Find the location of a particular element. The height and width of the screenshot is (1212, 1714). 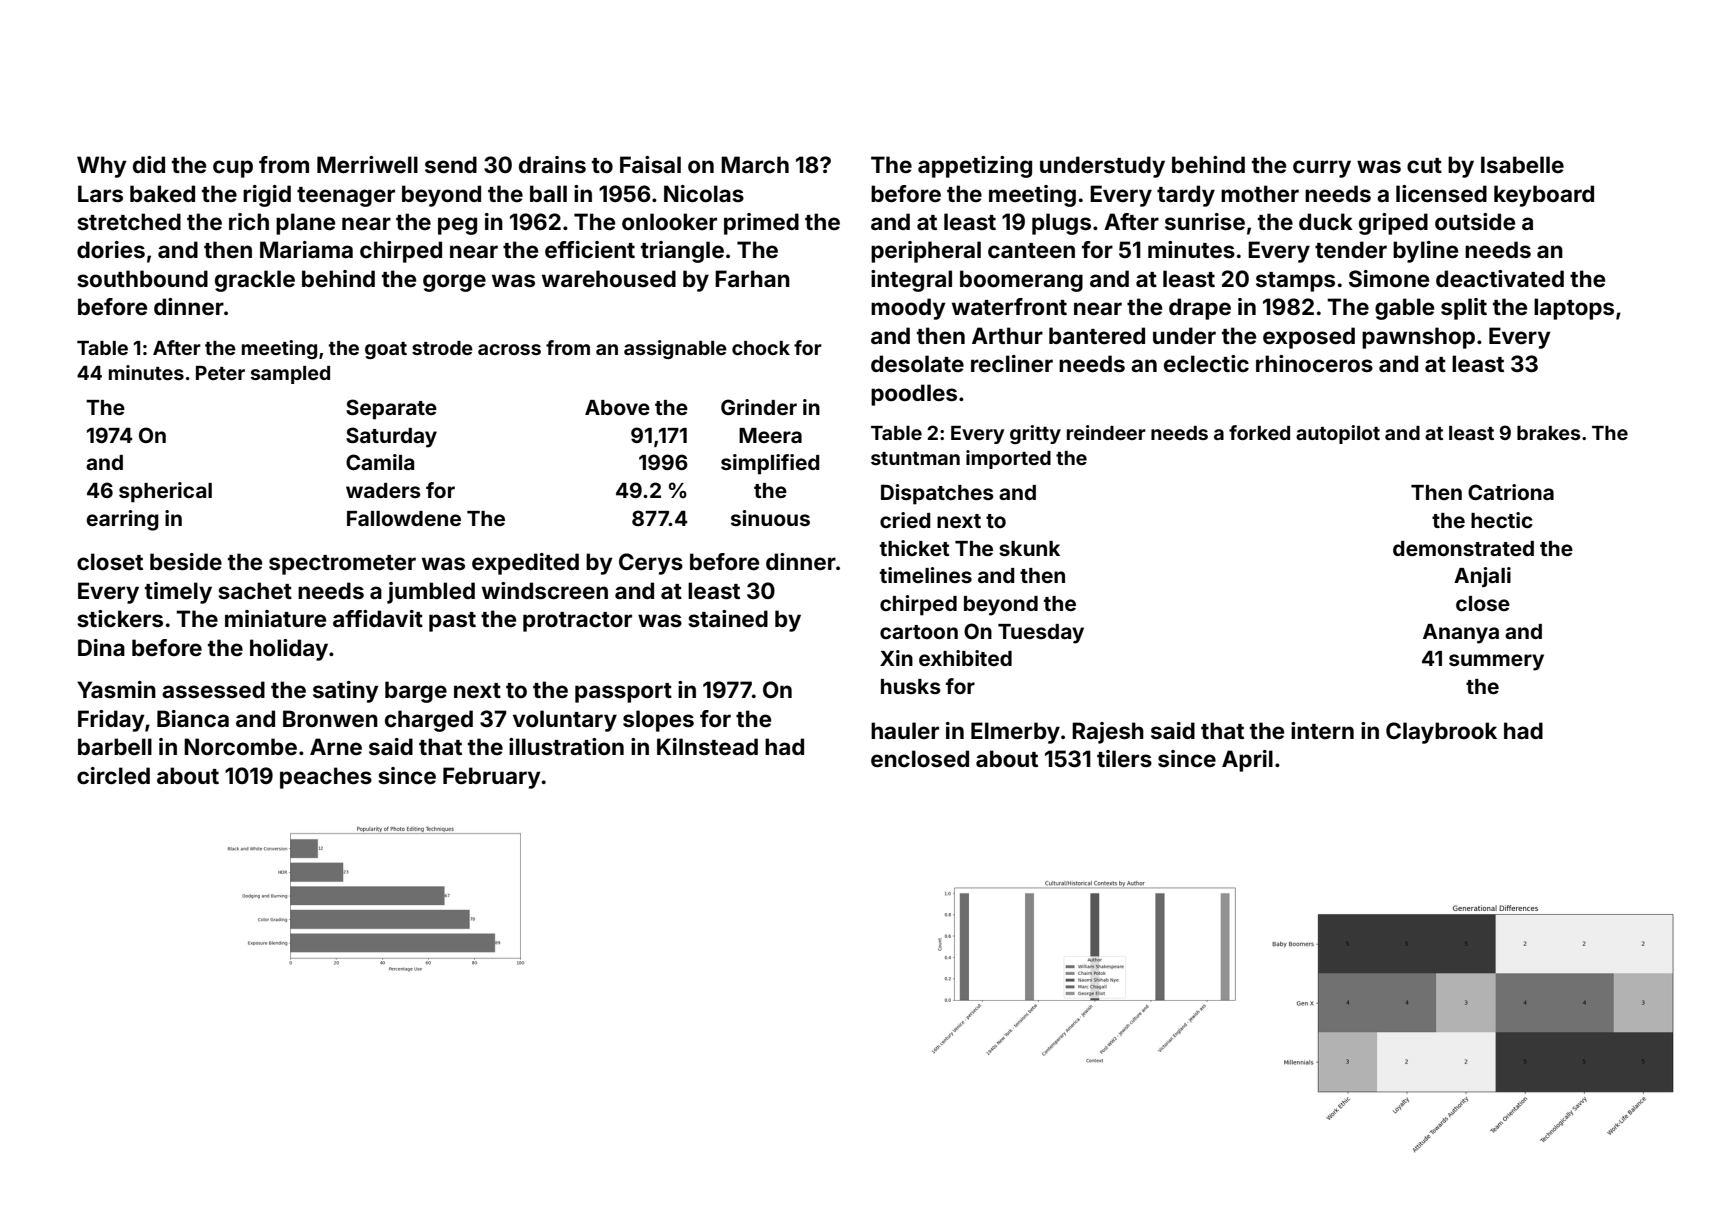

Peter is located at coordinates (220, 373).
